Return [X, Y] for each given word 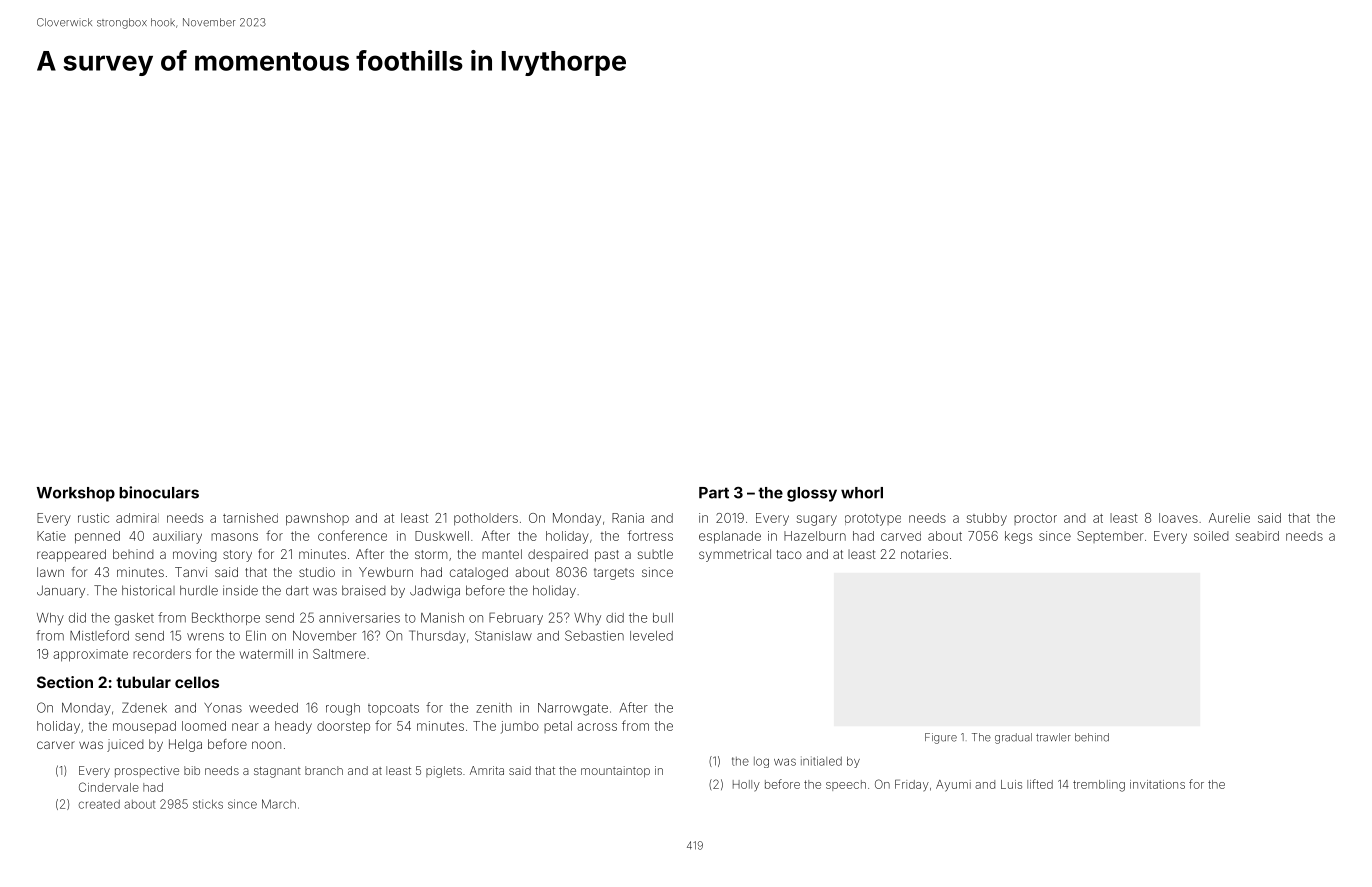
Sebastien [594, 635]
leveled [651, 636]
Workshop [76, 494]
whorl [862, 493]
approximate [90, 655]
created [99, 804]
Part [714, 493]
